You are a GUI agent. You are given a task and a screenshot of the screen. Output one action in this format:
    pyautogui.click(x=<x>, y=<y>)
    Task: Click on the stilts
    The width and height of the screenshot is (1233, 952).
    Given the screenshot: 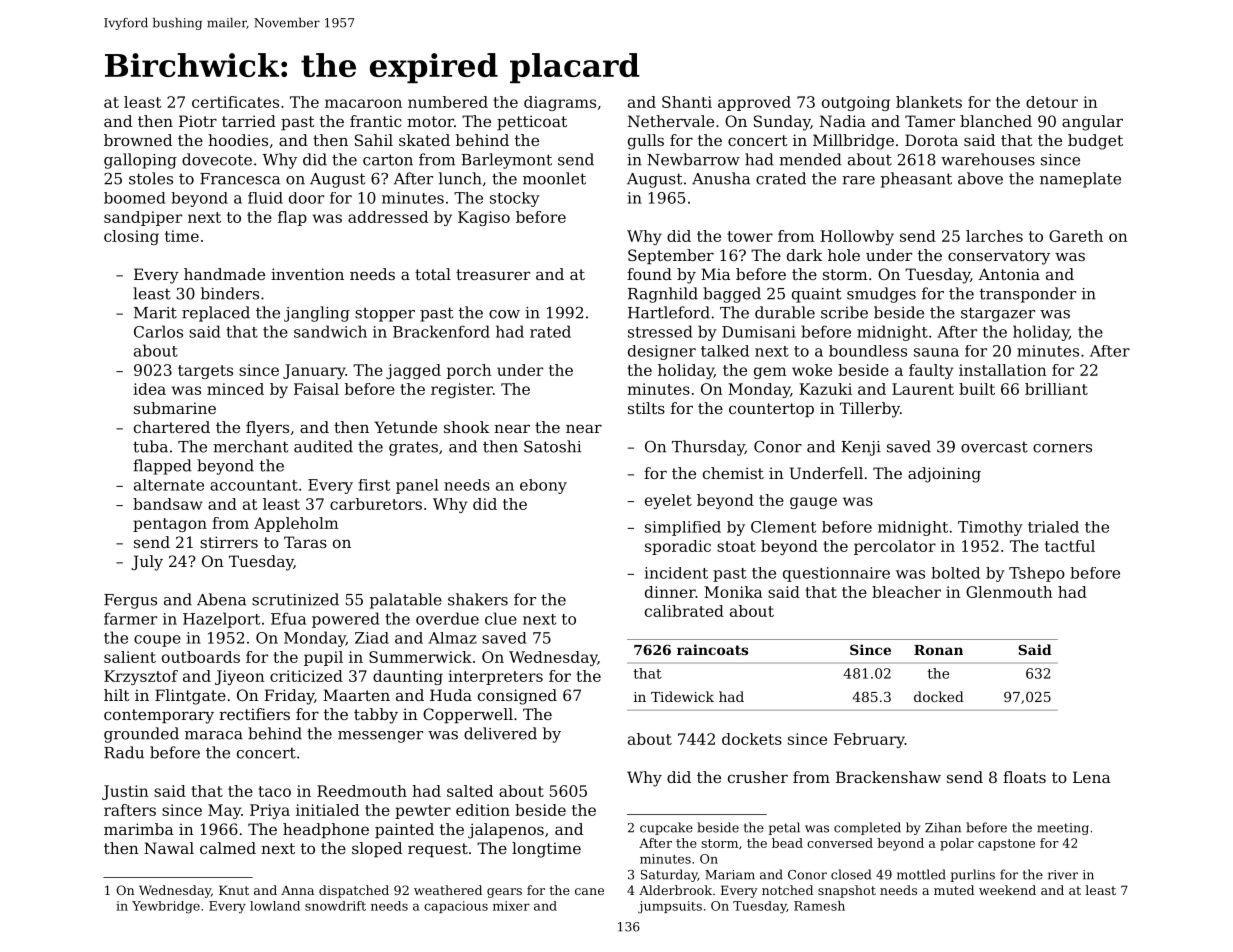 What is the action you would take?
    pyautogui.click(x=646, y=408)
